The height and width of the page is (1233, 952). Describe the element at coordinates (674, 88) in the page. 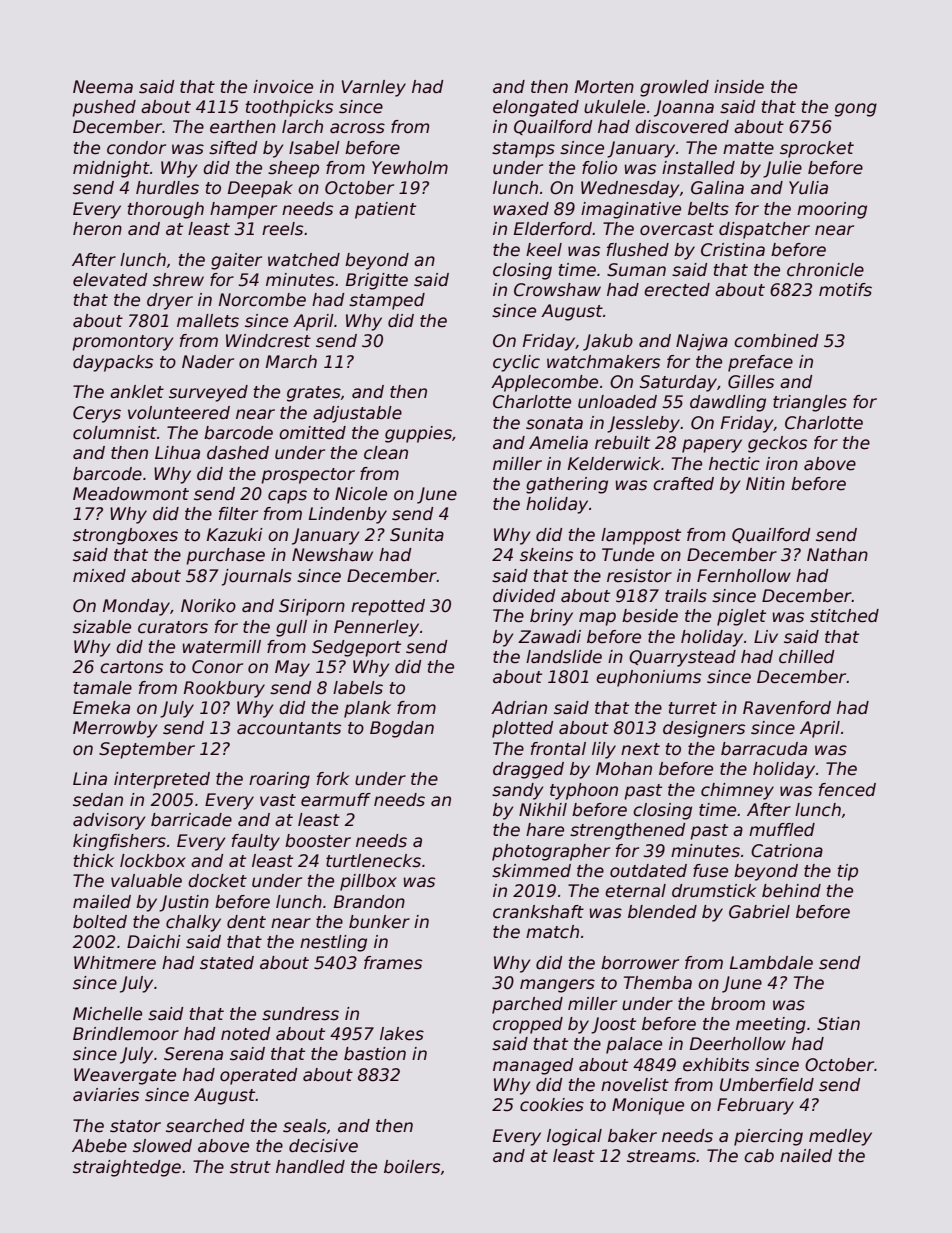

I see `growled` at that location.
